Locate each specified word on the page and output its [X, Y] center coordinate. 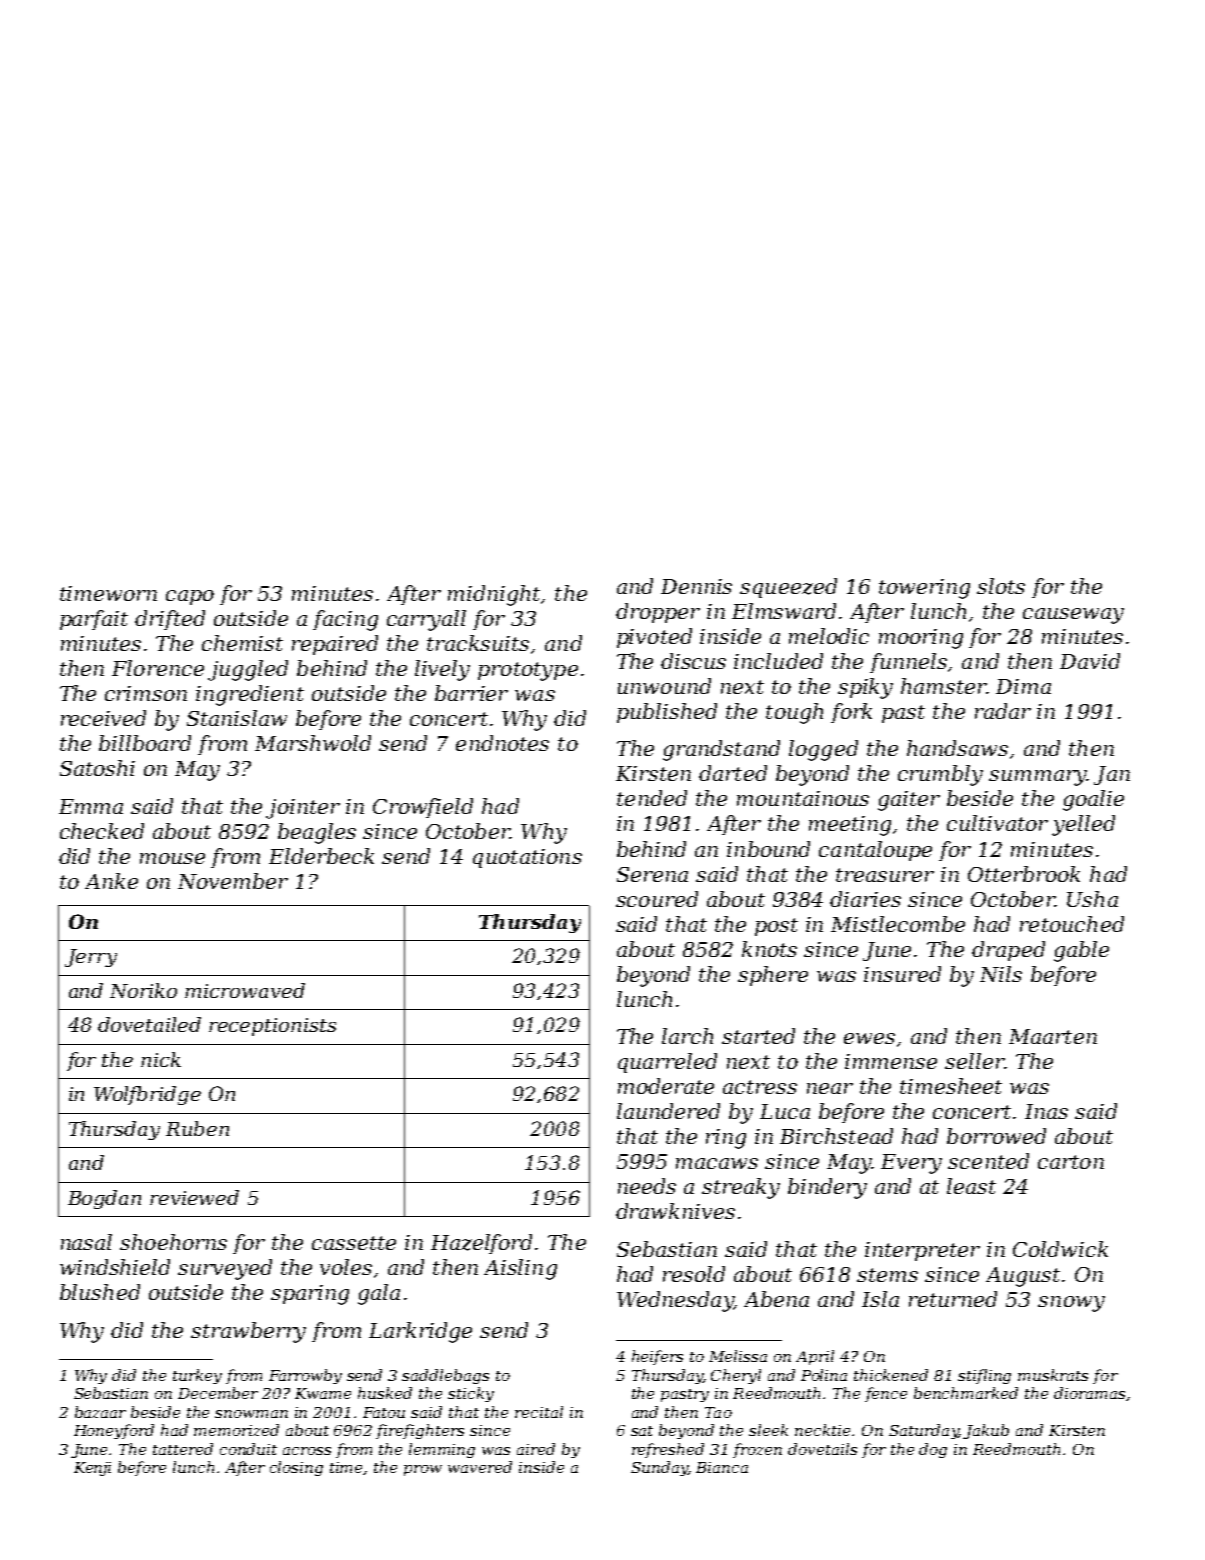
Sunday [659, 1468]
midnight [494, 595]
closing [296, 1468]
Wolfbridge [147, 1095]
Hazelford [481, 1244]
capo [190, 597]
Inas [1046, 1111]
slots [1001, 586]
